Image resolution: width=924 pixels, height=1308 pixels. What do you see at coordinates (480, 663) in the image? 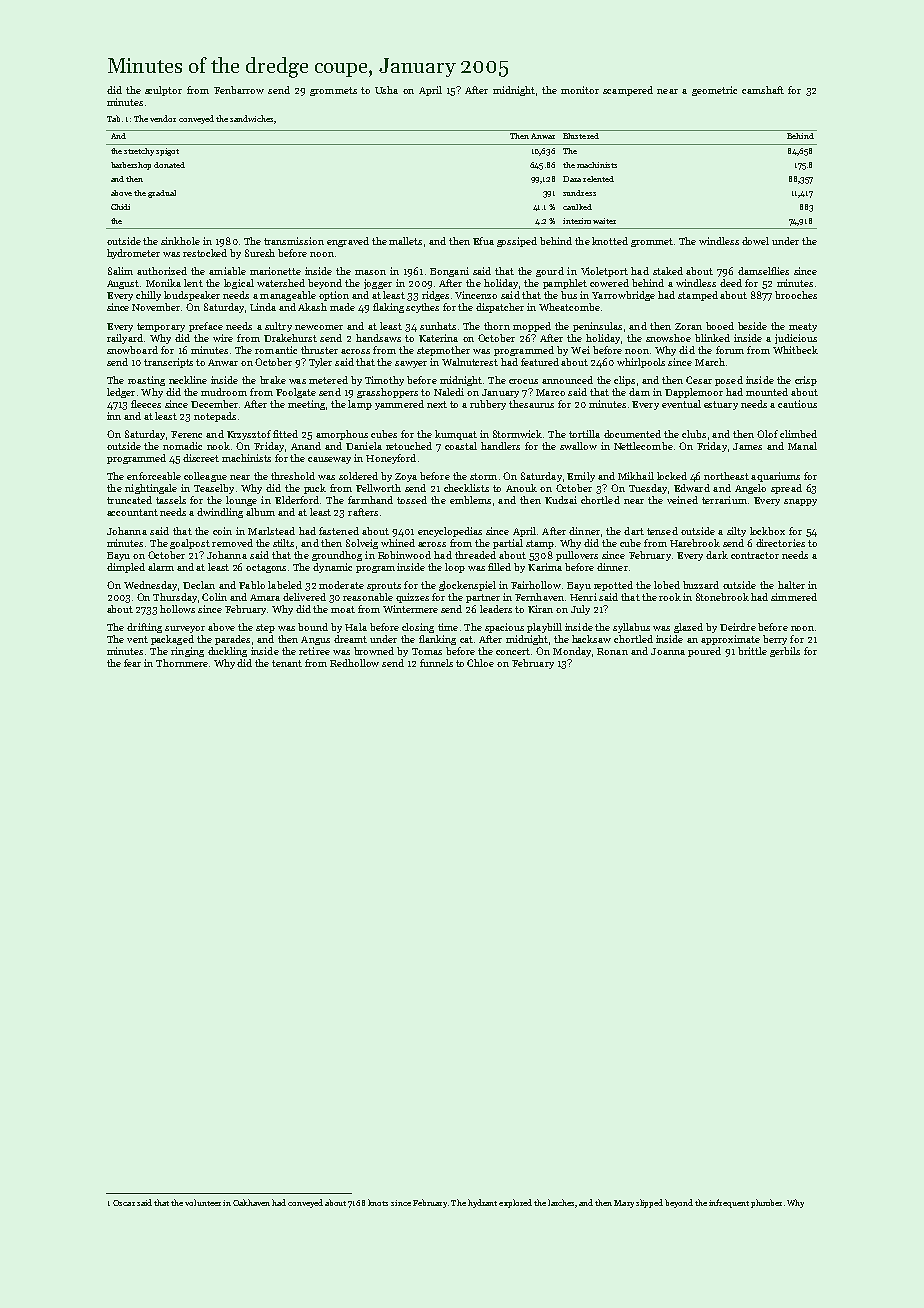
I see `Chloe` at bounding box center [480, 663].
